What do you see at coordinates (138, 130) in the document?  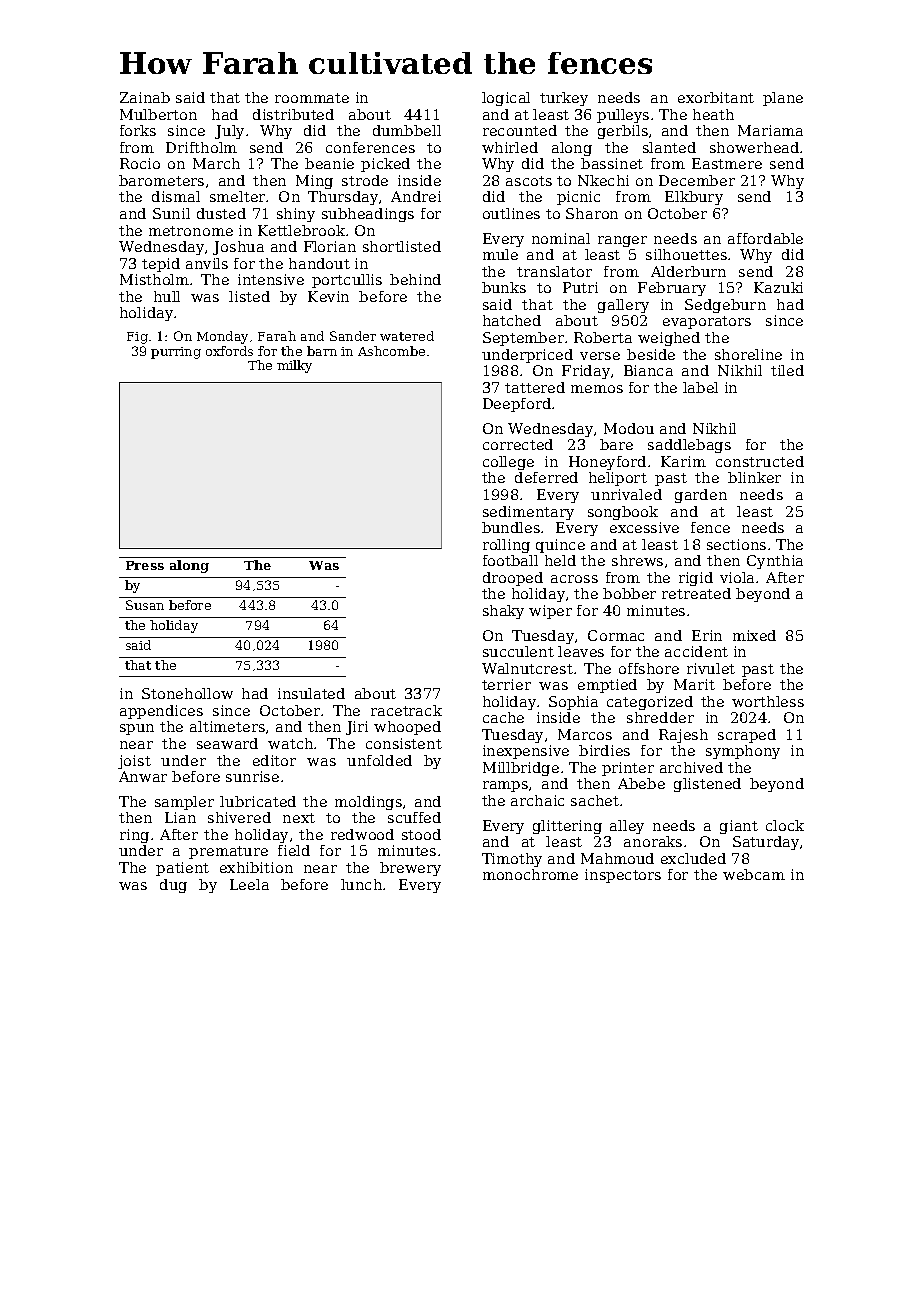 I see `forks` at bounding box center [138, 130].
